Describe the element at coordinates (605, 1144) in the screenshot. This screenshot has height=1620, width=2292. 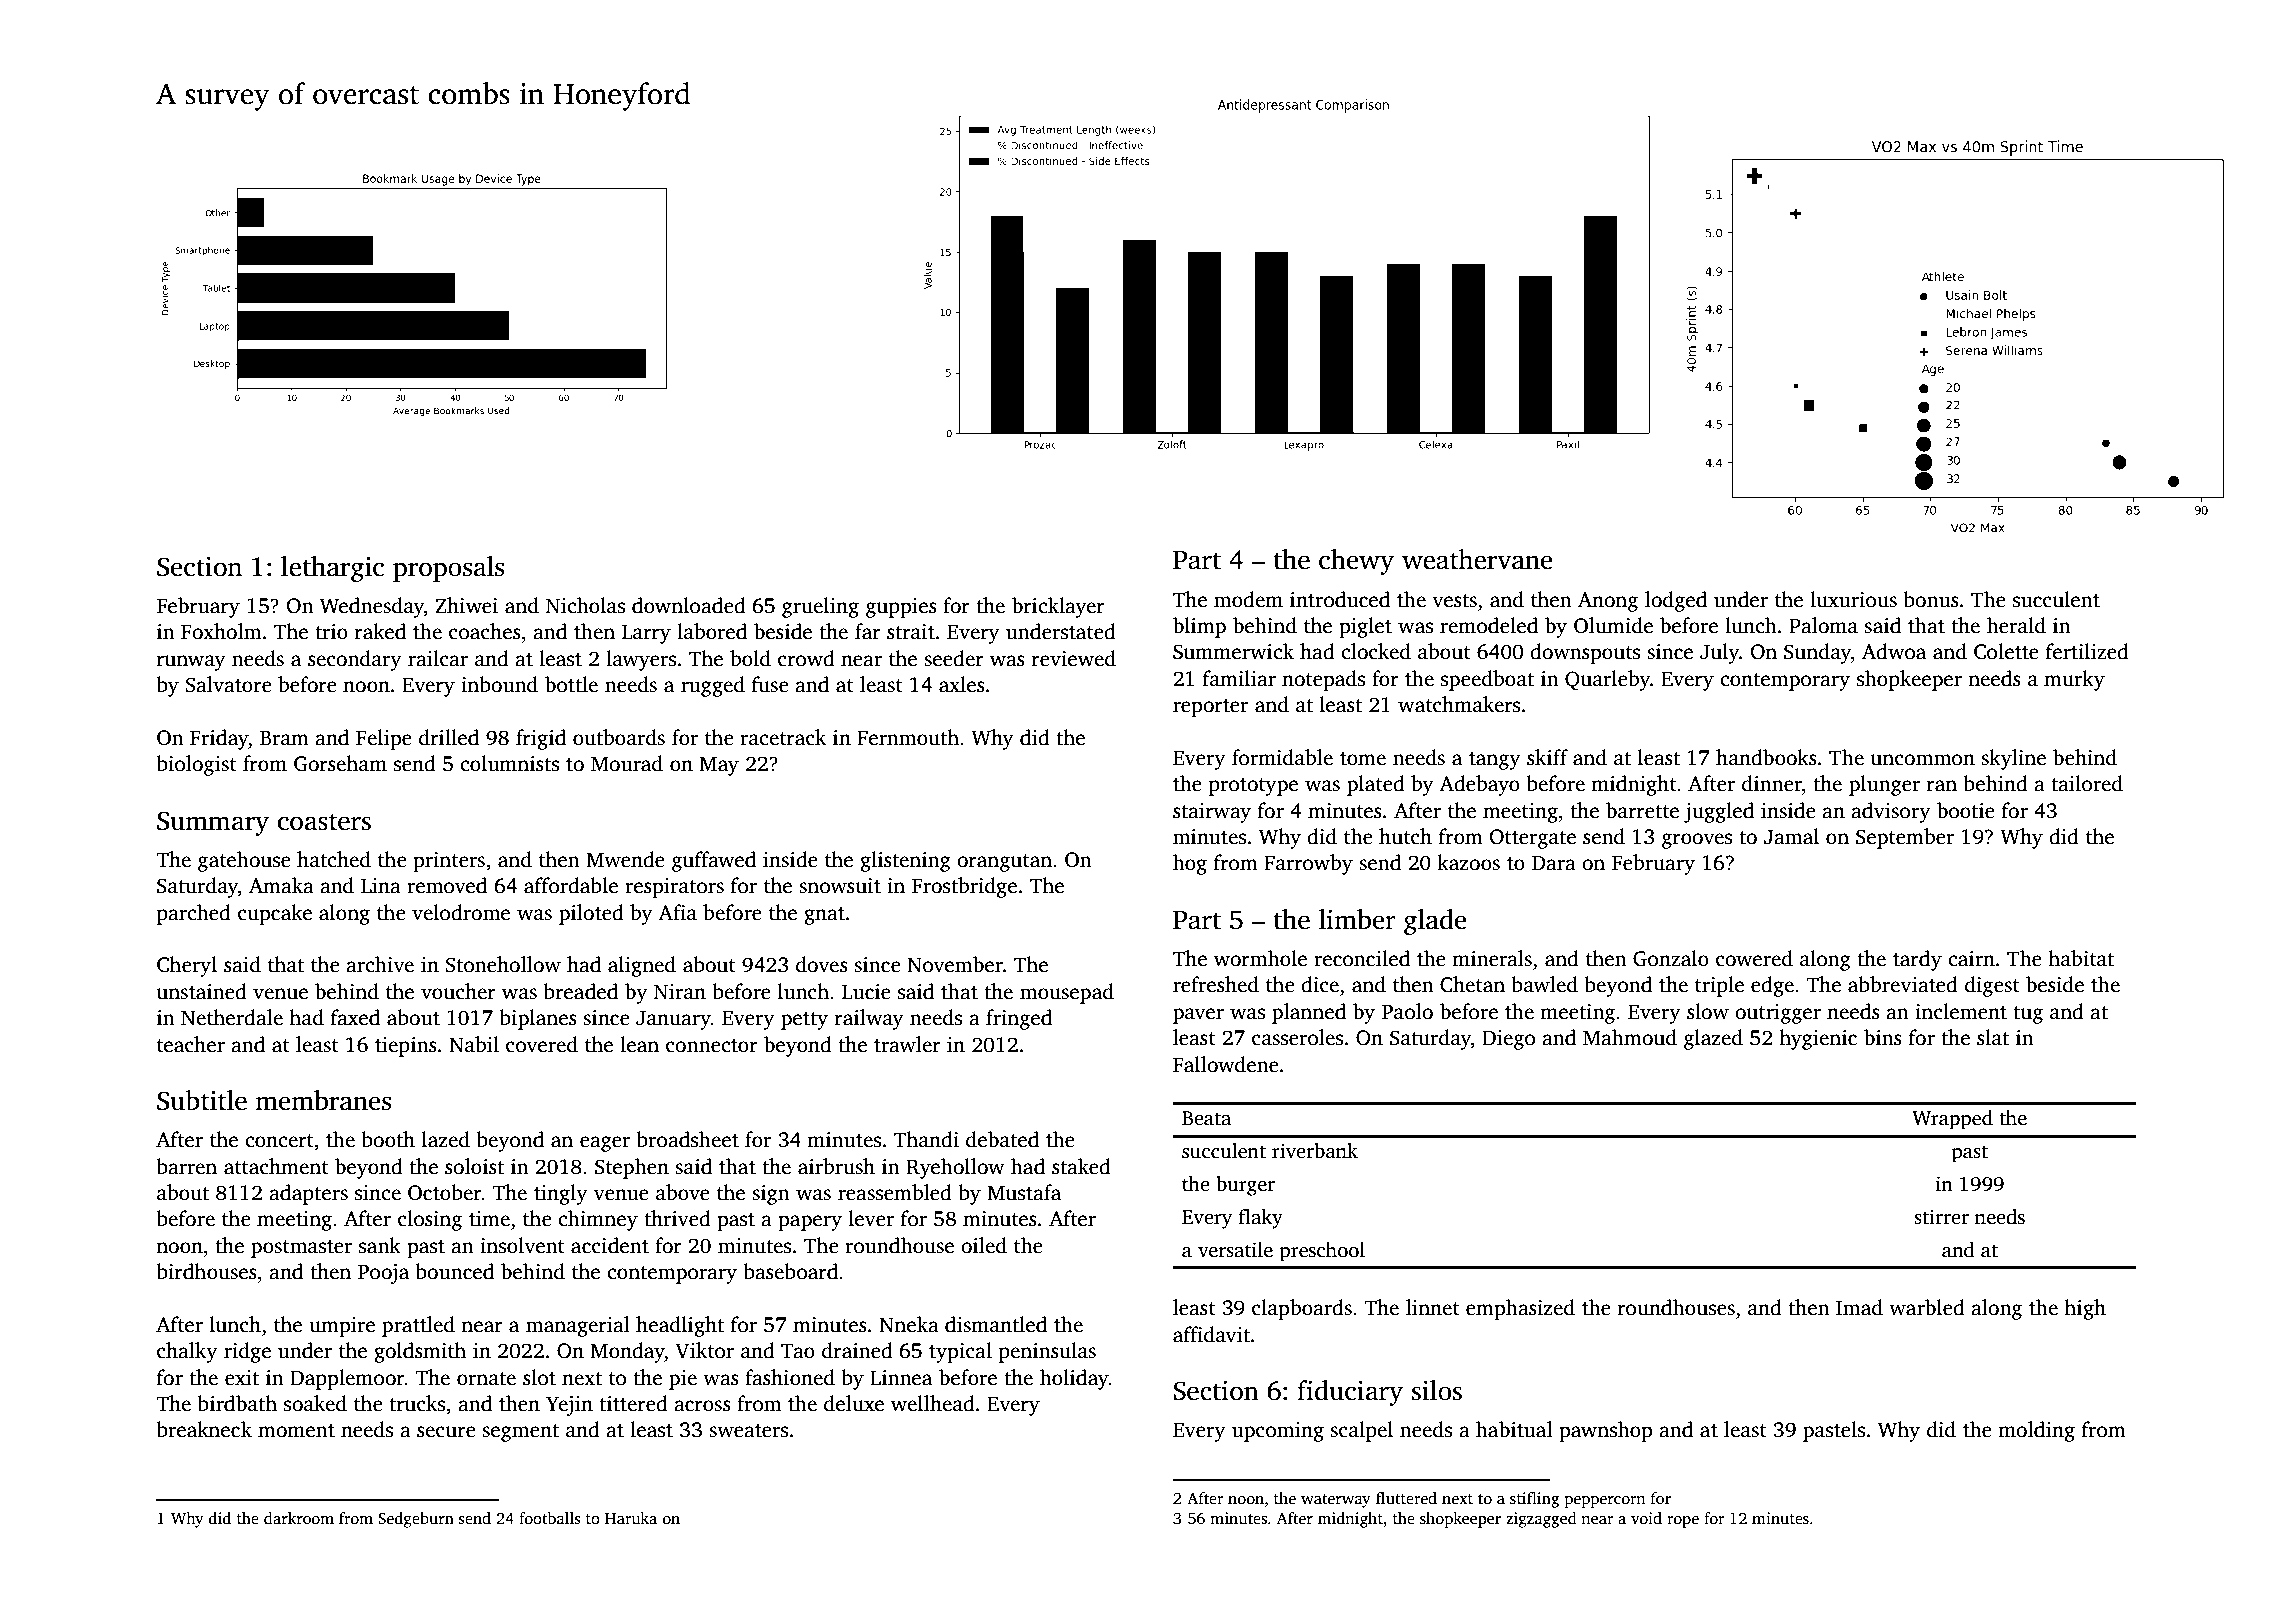
I see `eager` at that location.
